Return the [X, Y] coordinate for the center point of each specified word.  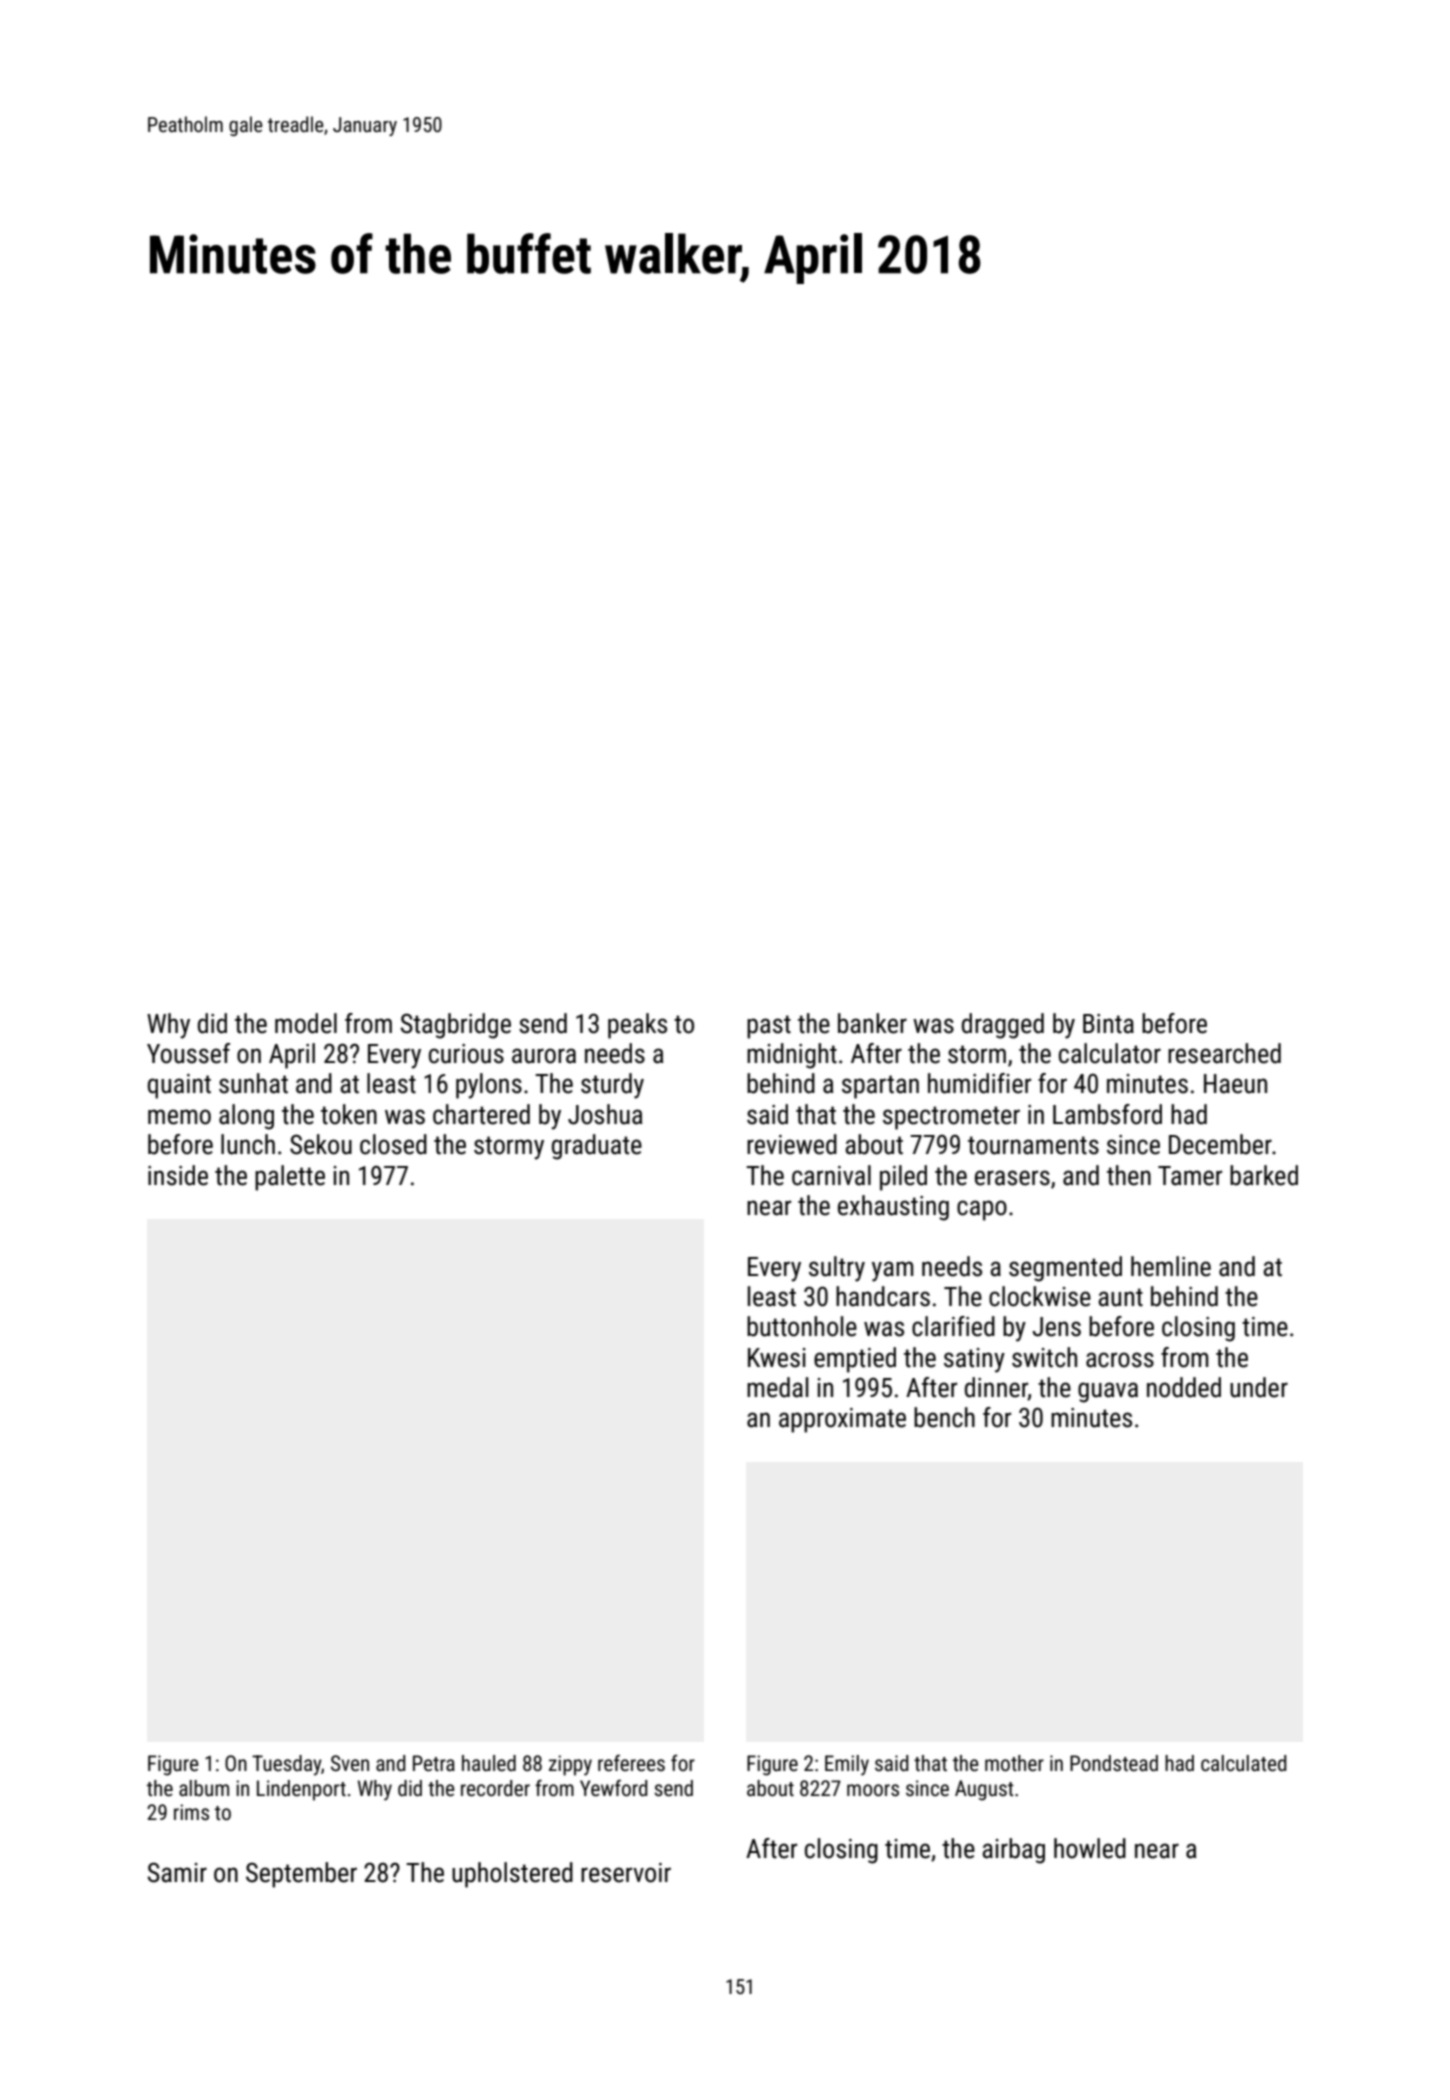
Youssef [188, 1053]
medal [778, 1387]
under [1259, 1387]
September [301, 1875]
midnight [792, 1056]
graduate [597, 1147]
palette [290, 1178]
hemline [1171, 1266]
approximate [842, 1420]
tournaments [1033, 1145]
